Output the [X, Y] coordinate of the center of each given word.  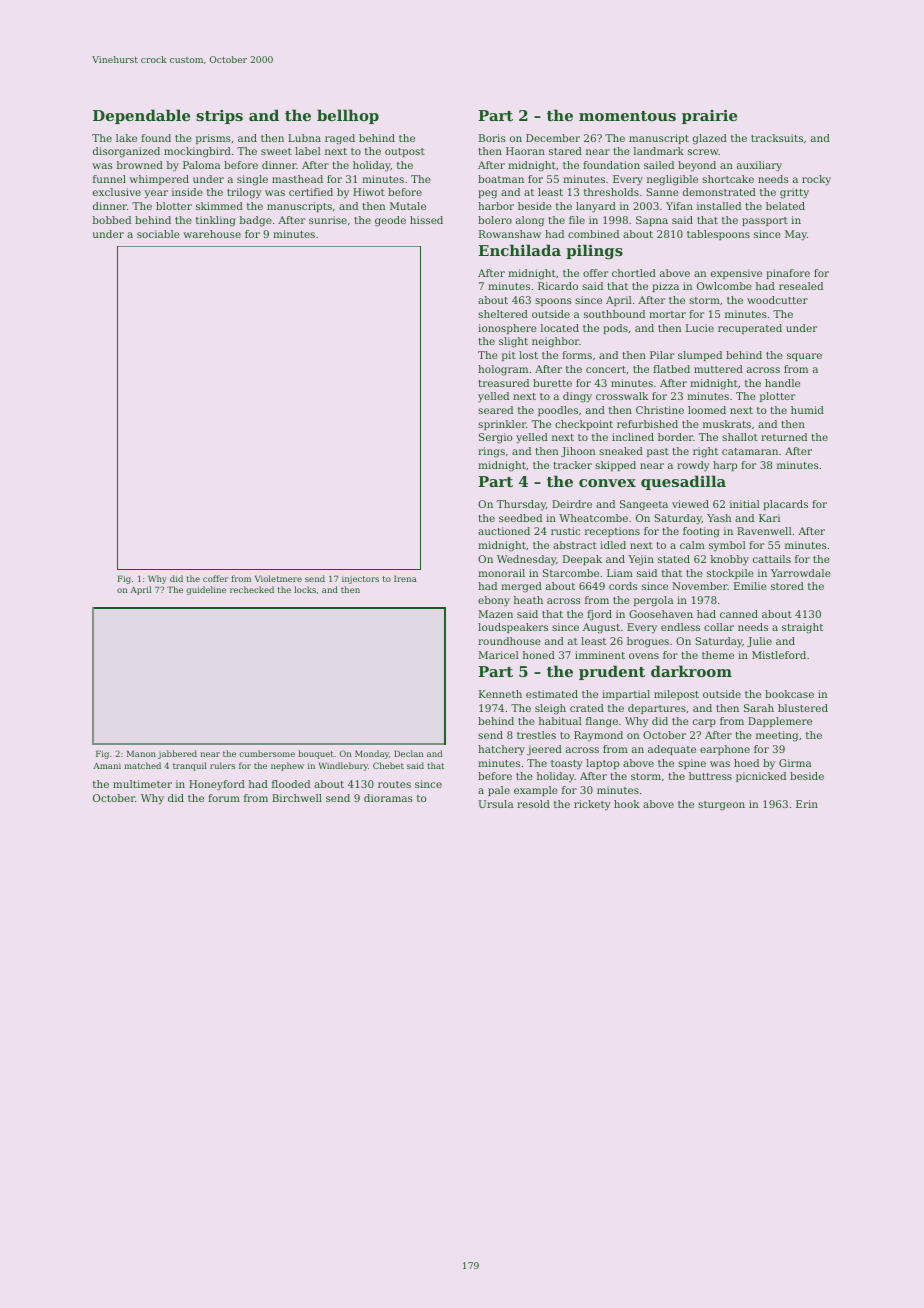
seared [495, 410]
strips [219, 117]
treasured [503, 383]
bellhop [348, 116]
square [804, 357]
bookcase [789, 694]
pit [509, 356]
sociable [158, 234]
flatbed [671, 369]
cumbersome [267, 753]
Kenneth [500, 694]
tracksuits [777, 138]
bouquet [316, 754]
